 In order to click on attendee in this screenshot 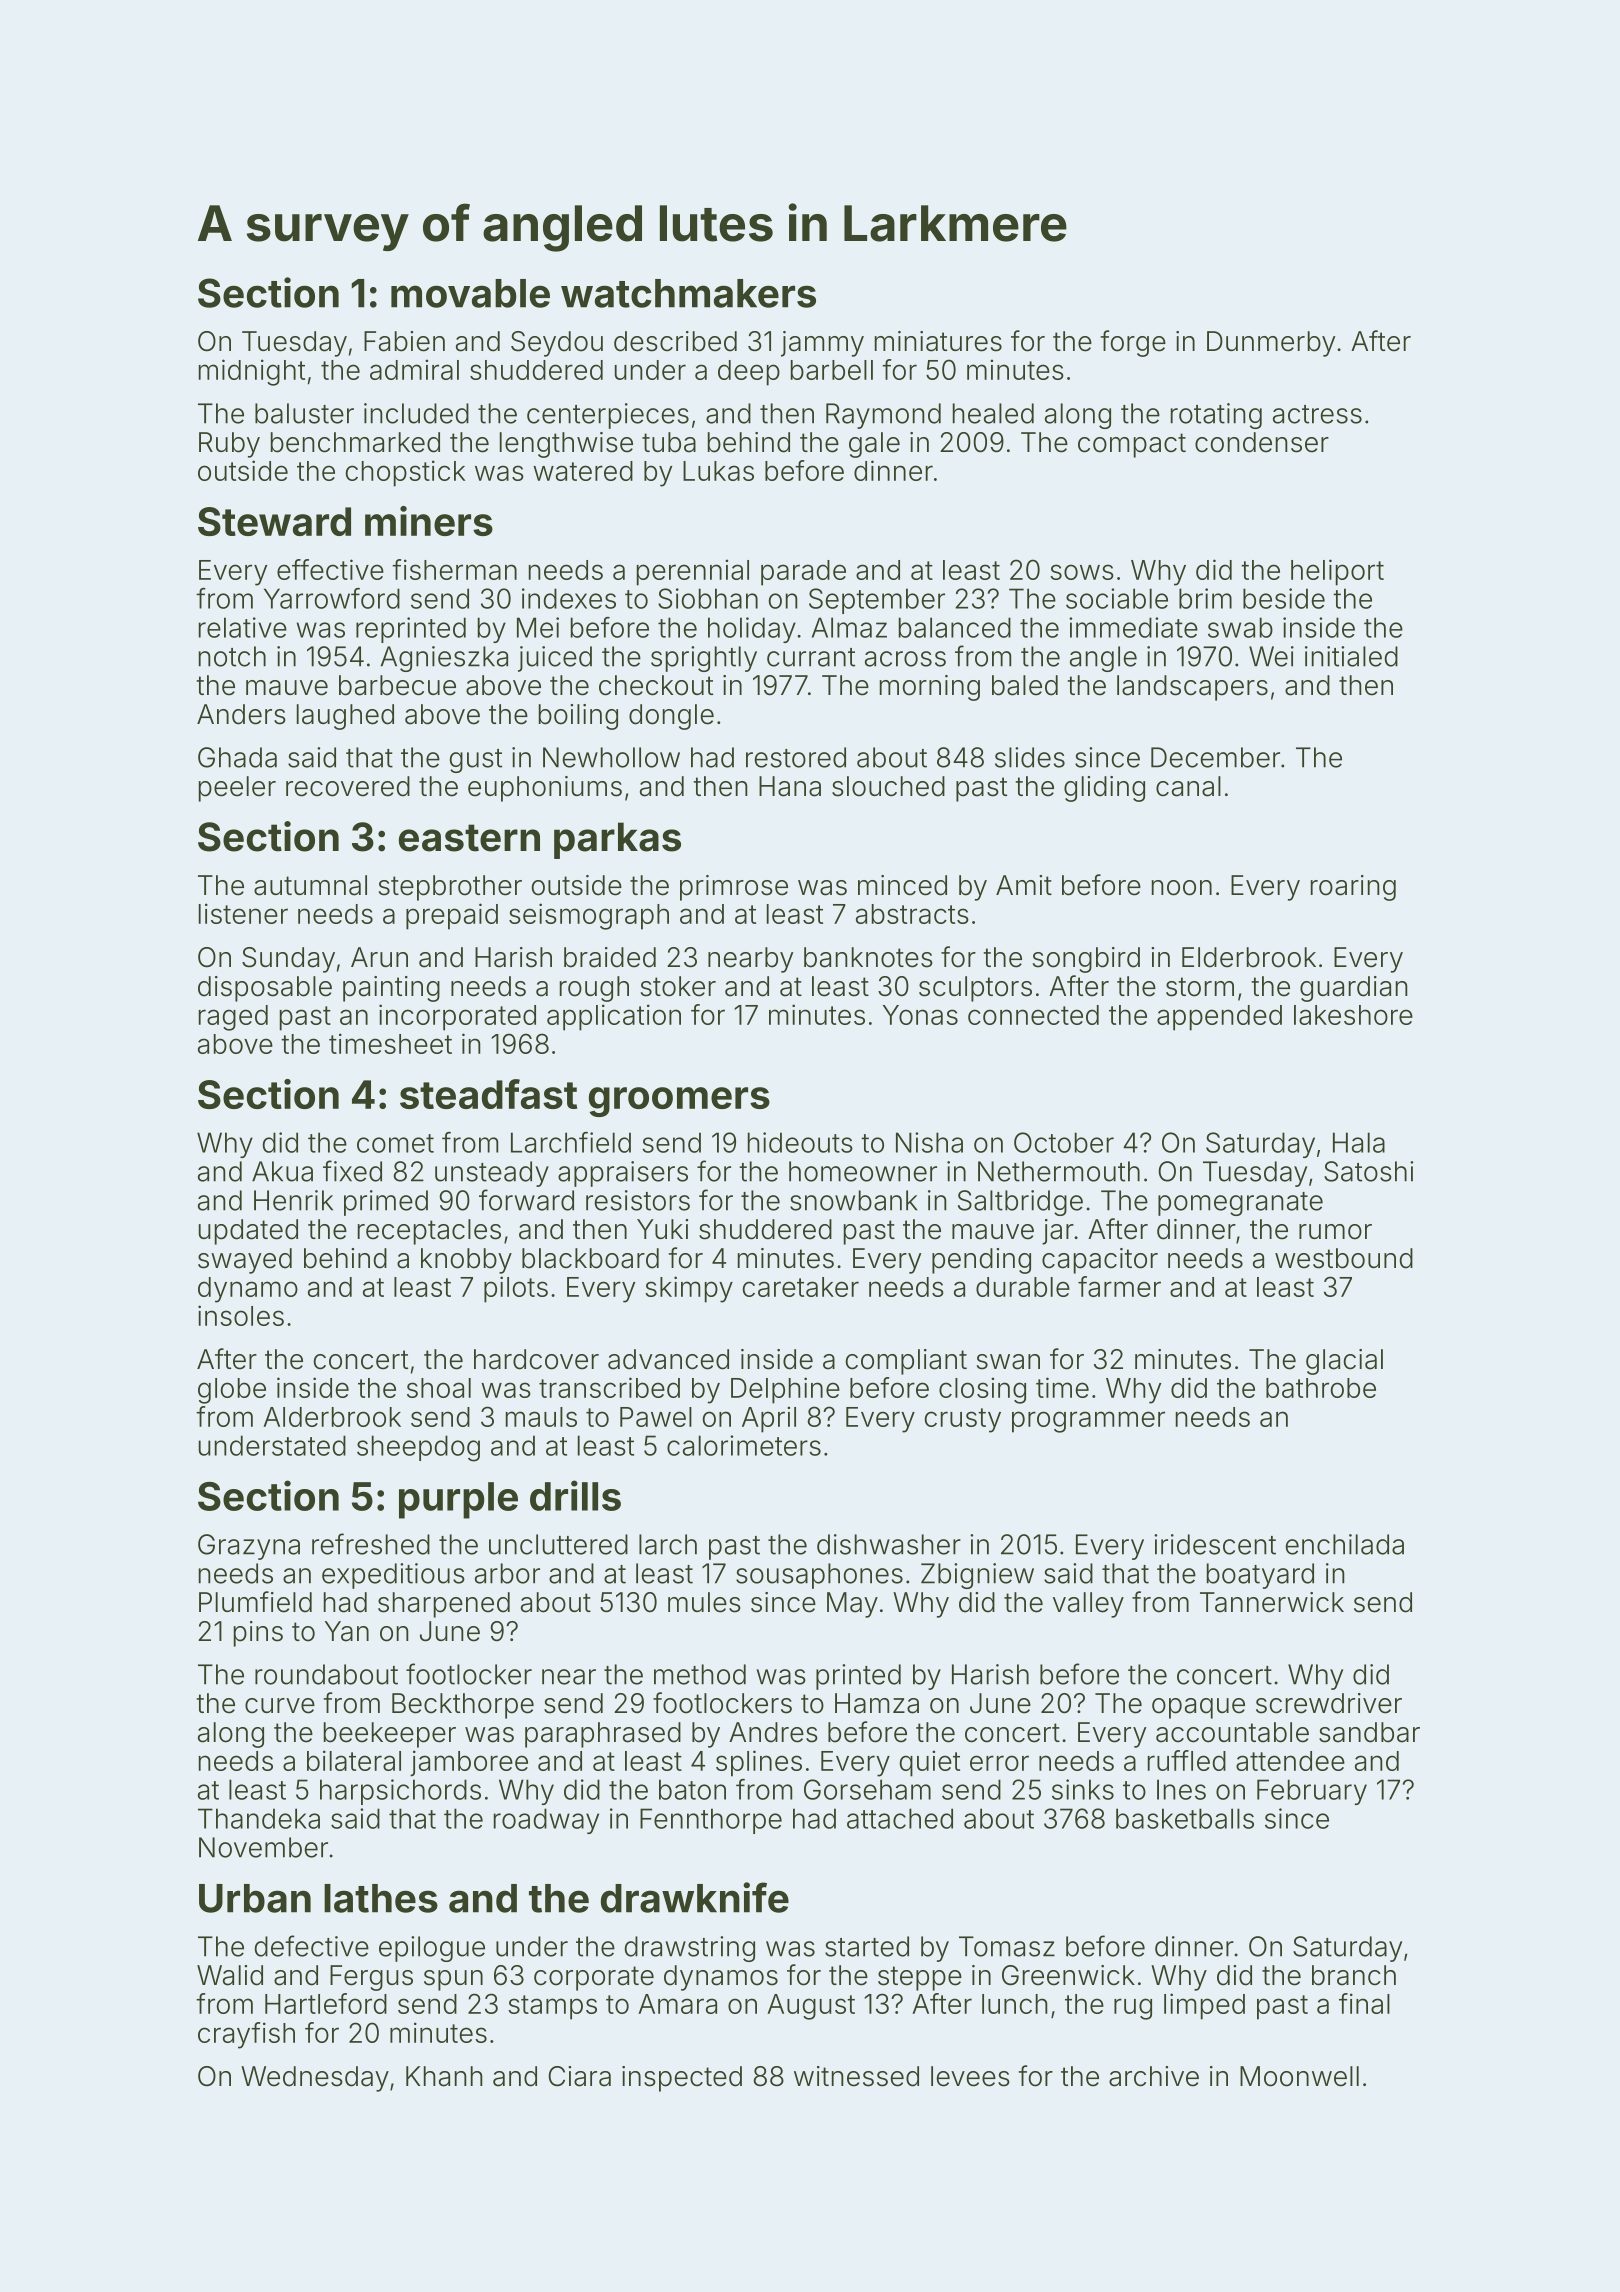, I will do `click(1290, 1761)`.
